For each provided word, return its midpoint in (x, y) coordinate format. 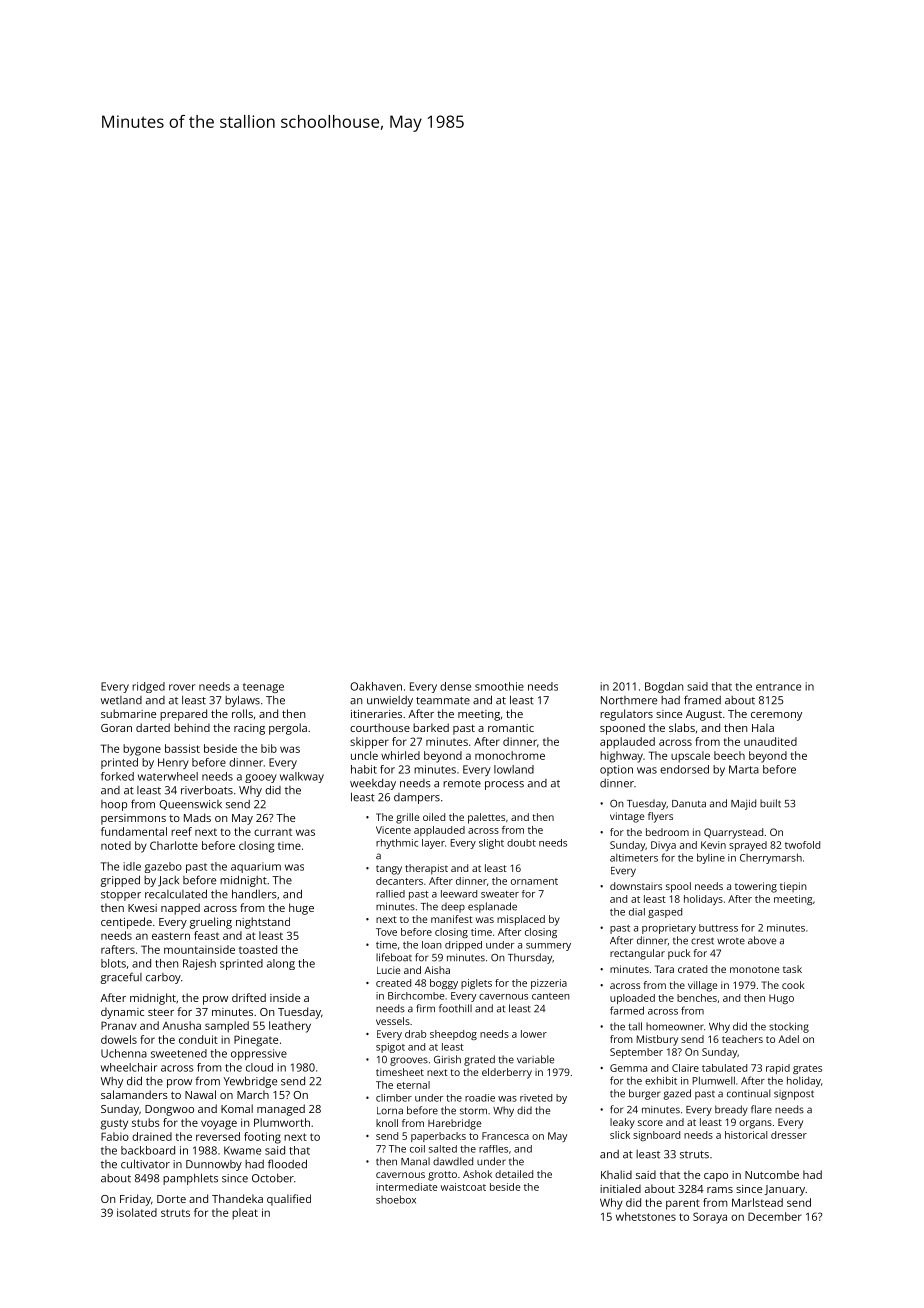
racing (249, 729)
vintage (627, 817)
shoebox (396, 1199)
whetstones (646, 1216)
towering (756, 887)
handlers (254, 894)
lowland (514, 769)
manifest (452, 919)
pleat (245, 1214)
